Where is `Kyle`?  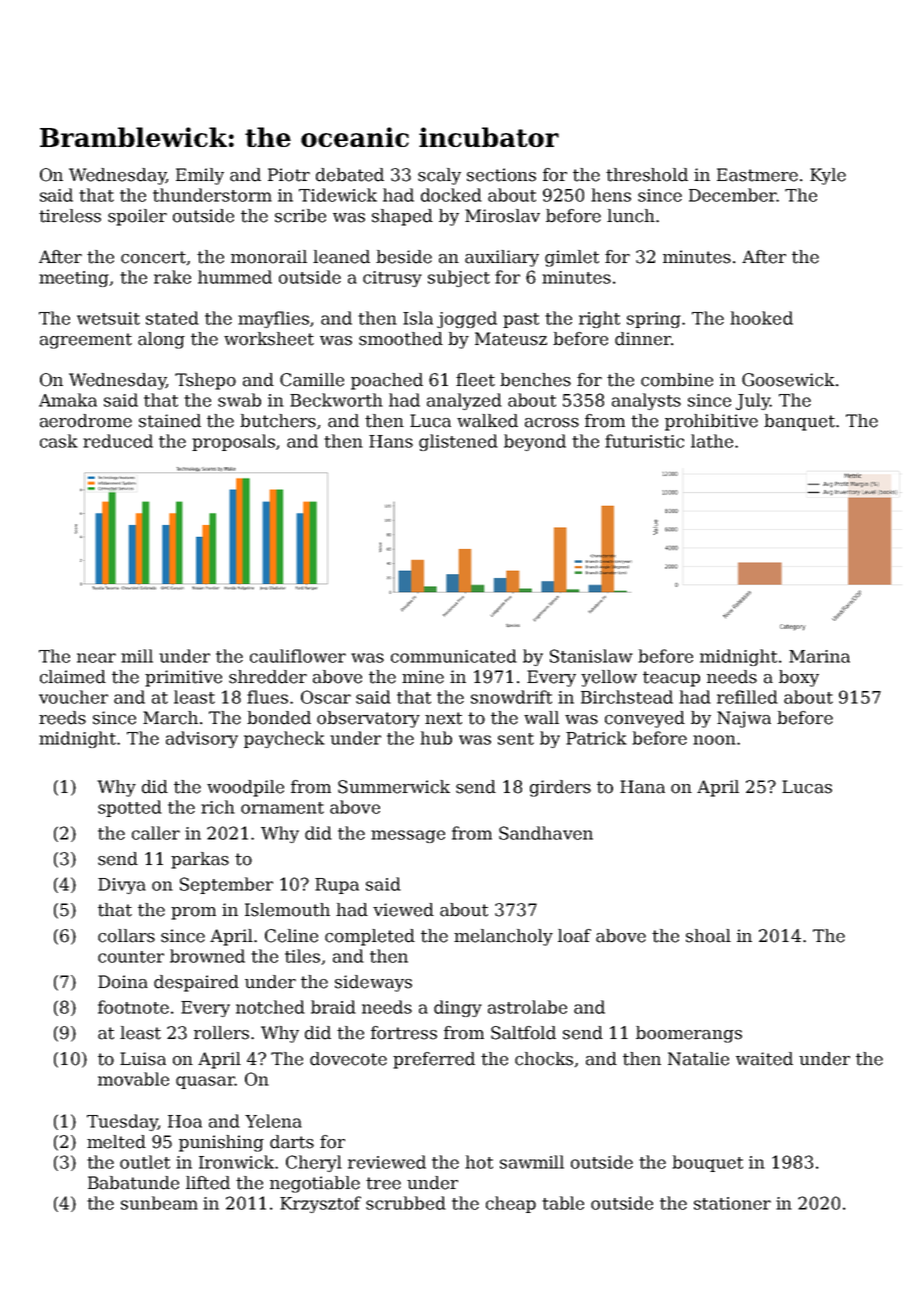
Kyle is located at coordinates (828, 176).
